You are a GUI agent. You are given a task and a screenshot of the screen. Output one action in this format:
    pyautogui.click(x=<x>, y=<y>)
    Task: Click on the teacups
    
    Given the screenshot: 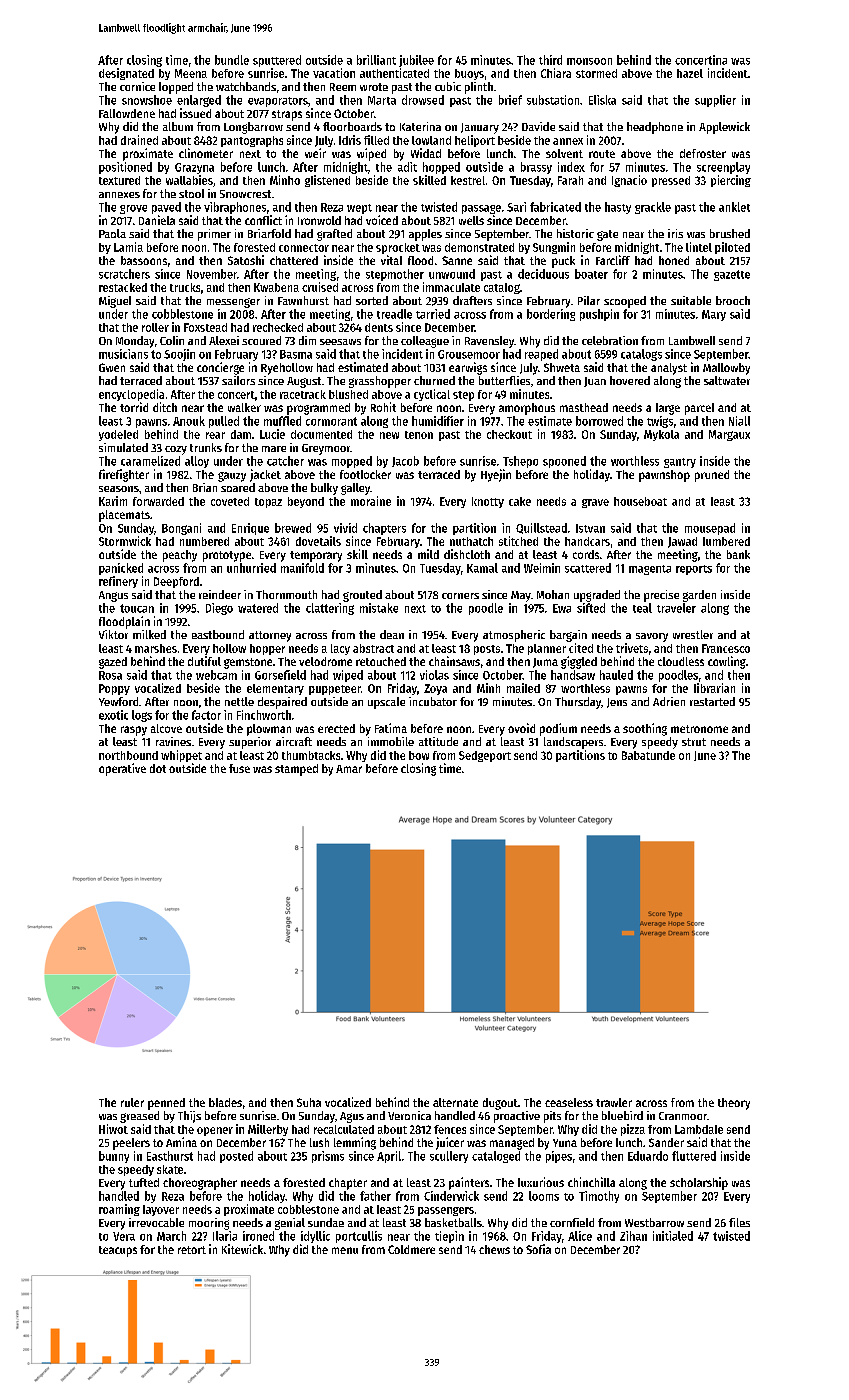 What is the action you would take?
    pyautogui.click(x=118, y=1251)
